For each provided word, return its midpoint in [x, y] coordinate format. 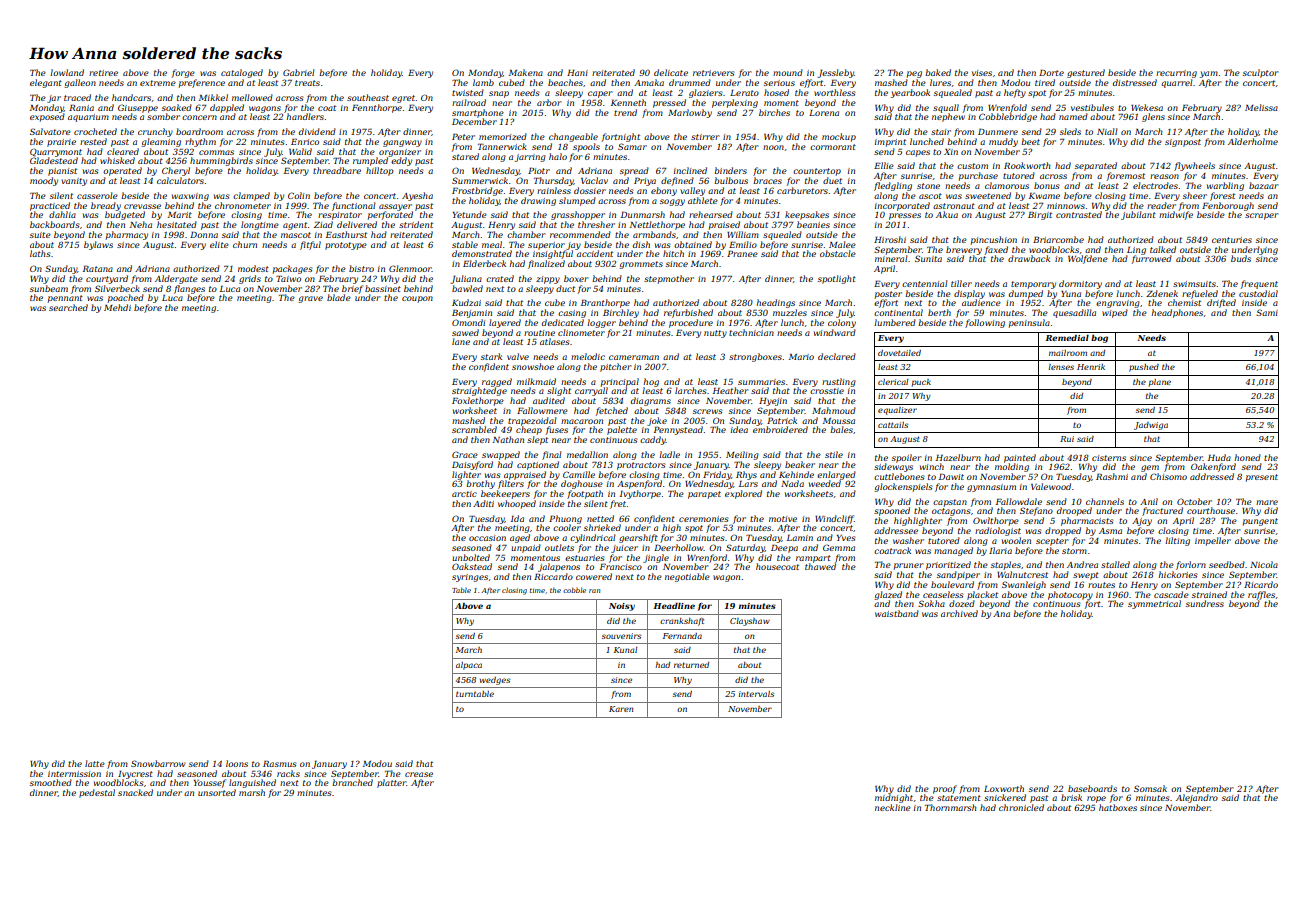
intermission [74, 774]
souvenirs [621, 636]
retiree [103, 73]
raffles [1261, 595]
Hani [577, 73]
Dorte [1051, 73]
